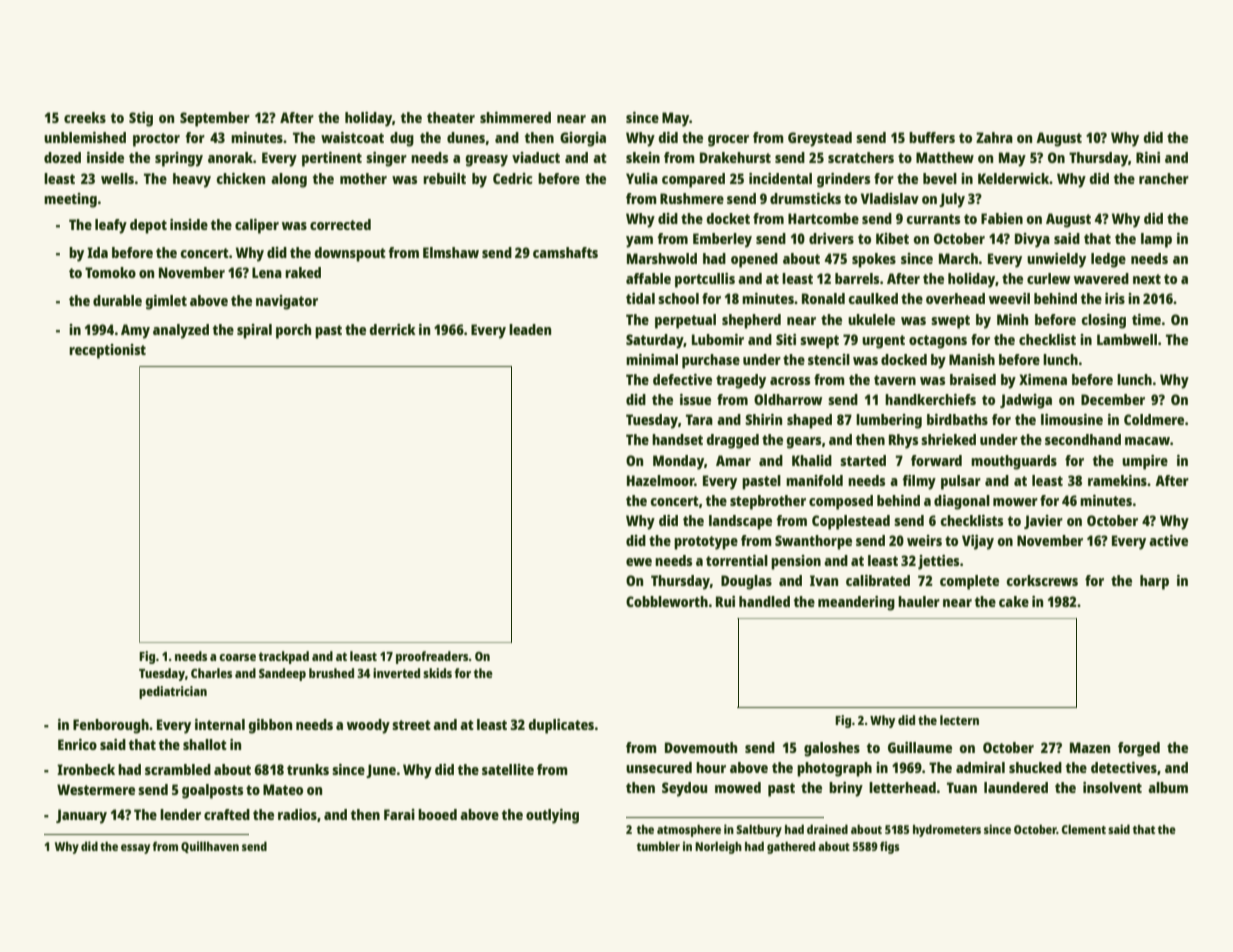  Describe the element at coordinates (381, 771) in the screenshot. I see `June` at that location.
